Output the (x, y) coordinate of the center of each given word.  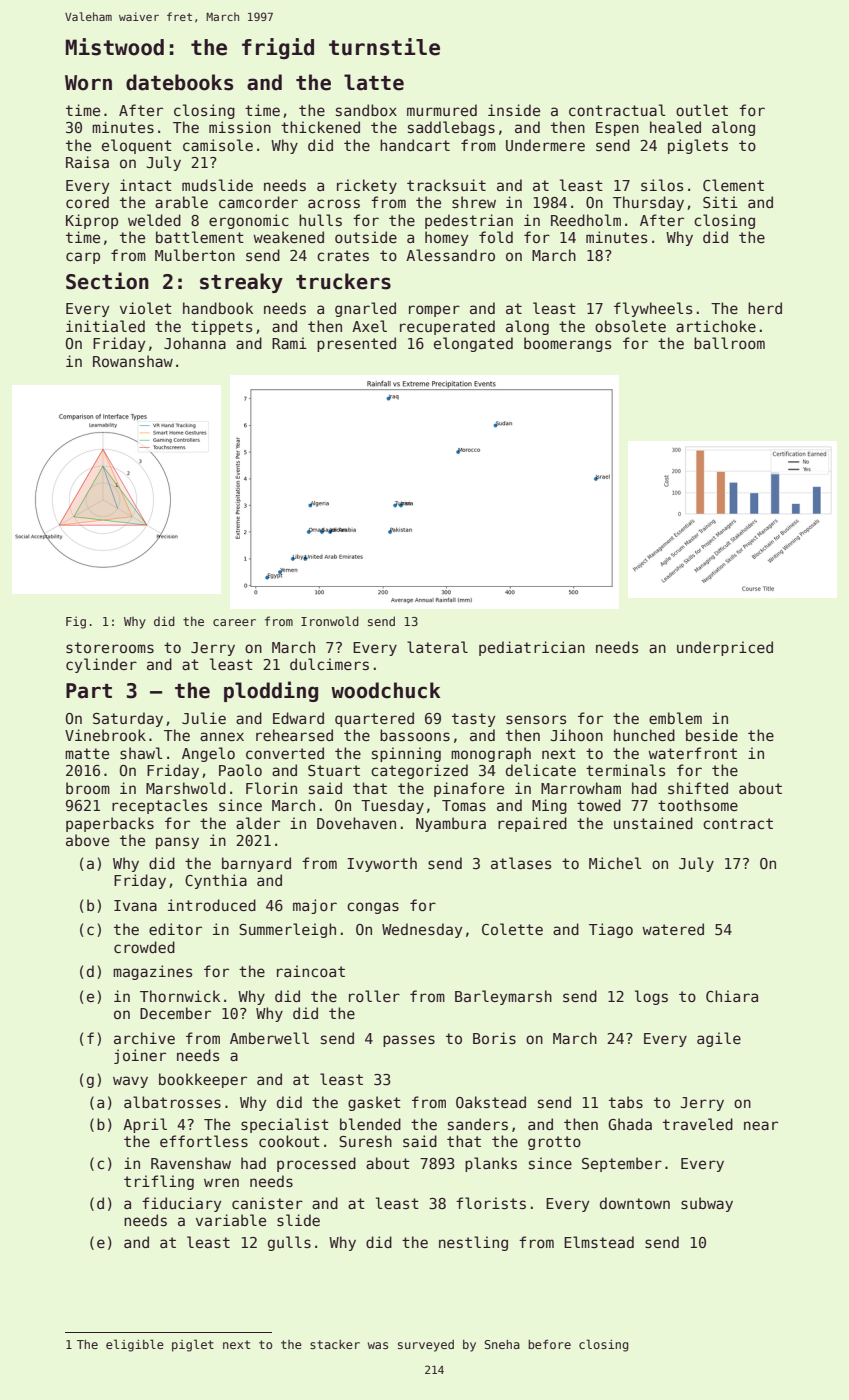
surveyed (426, 1346)
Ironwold (330, 621)
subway (707, 1204)
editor (175, 929)
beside (712, 735)
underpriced (725, 648)
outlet (702, 110)
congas (373, 908)
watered (673, 929)
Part (89, 691)
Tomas (464, 805)
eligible (135, 1345)
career (234, 622)
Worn (88, 83)
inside (514, 110)
